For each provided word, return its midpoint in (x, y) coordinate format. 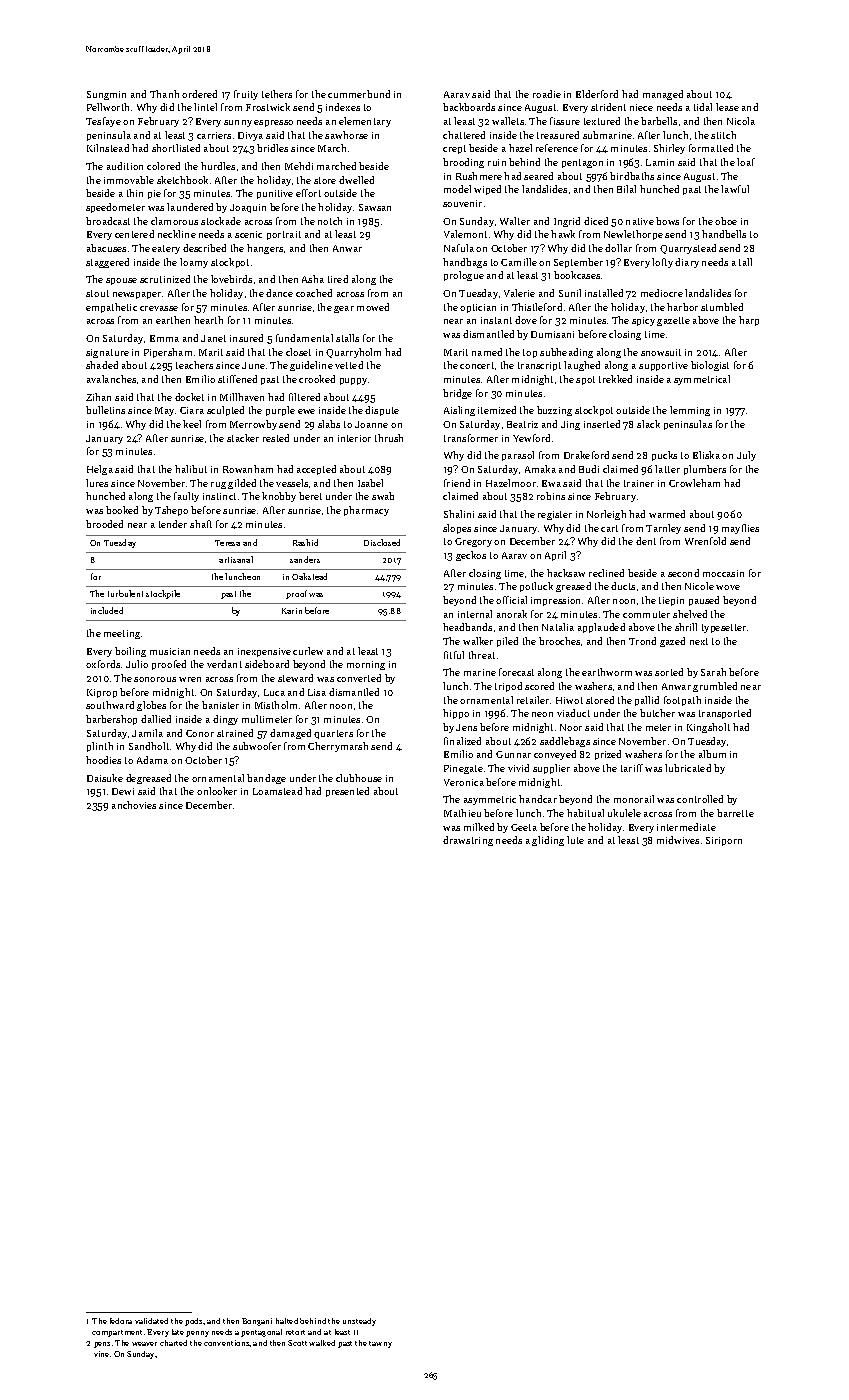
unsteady (359, 1322)
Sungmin (106, 95)
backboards (469, 107)
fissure (565, 121)
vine (101, 1354)
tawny (380, 1344)
